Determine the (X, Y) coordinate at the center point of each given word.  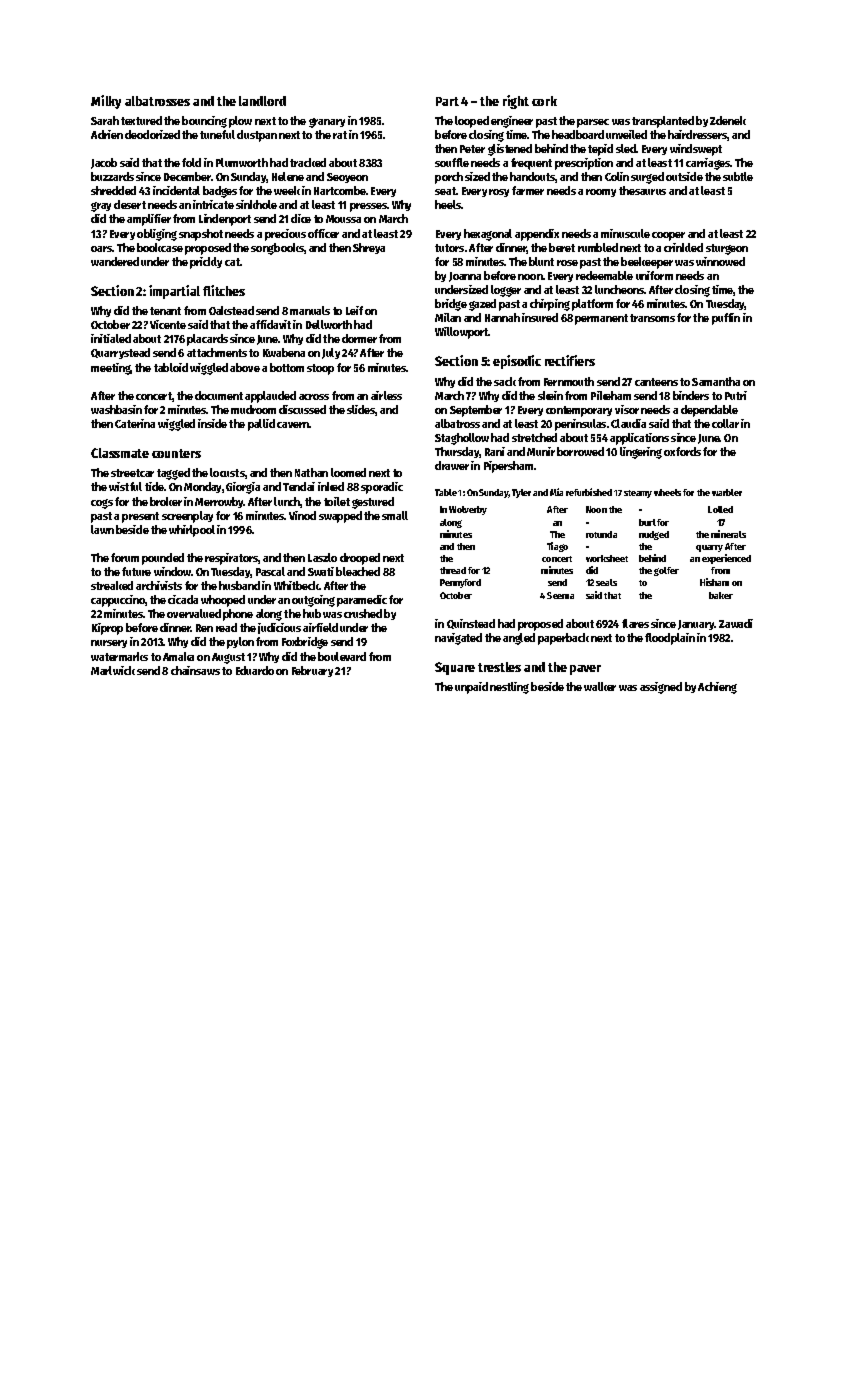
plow (240, 122)
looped (472, 122)
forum (125, 557)
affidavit (270, 324)
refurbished (589, 492)
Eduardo (255, 670)
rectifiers (570, 360)
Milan (448, 317)
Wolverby (468, 510)
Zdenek (728, 120)
